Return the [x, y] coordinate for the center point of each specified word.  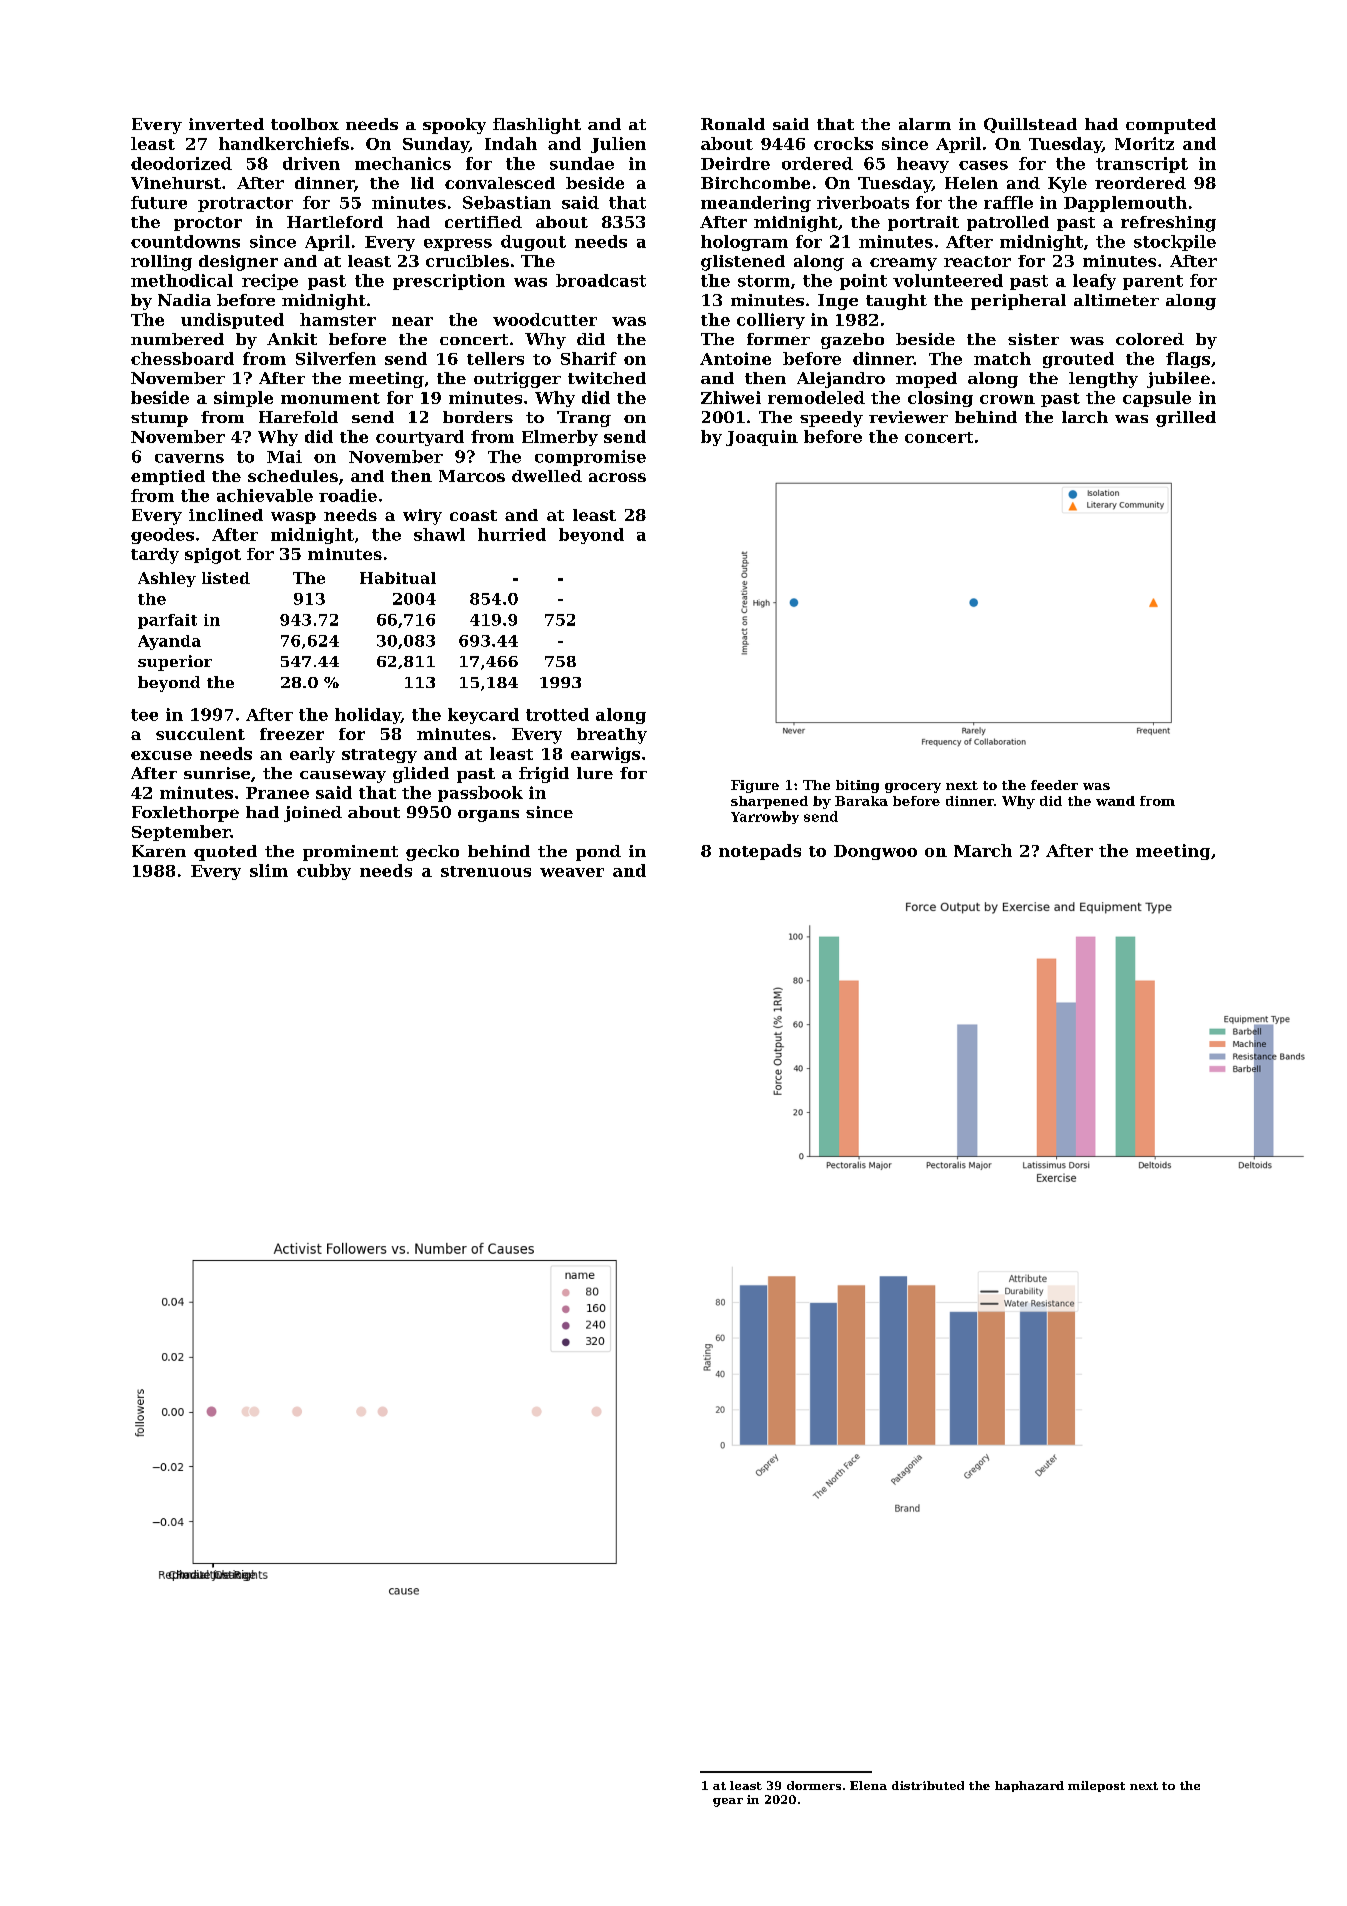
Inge [838, 302]
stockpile [1175, 243]
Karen [159, 851]
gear [728, 1802]
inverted [226, 124]
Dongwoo [875, 852]
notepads [760, 852]
